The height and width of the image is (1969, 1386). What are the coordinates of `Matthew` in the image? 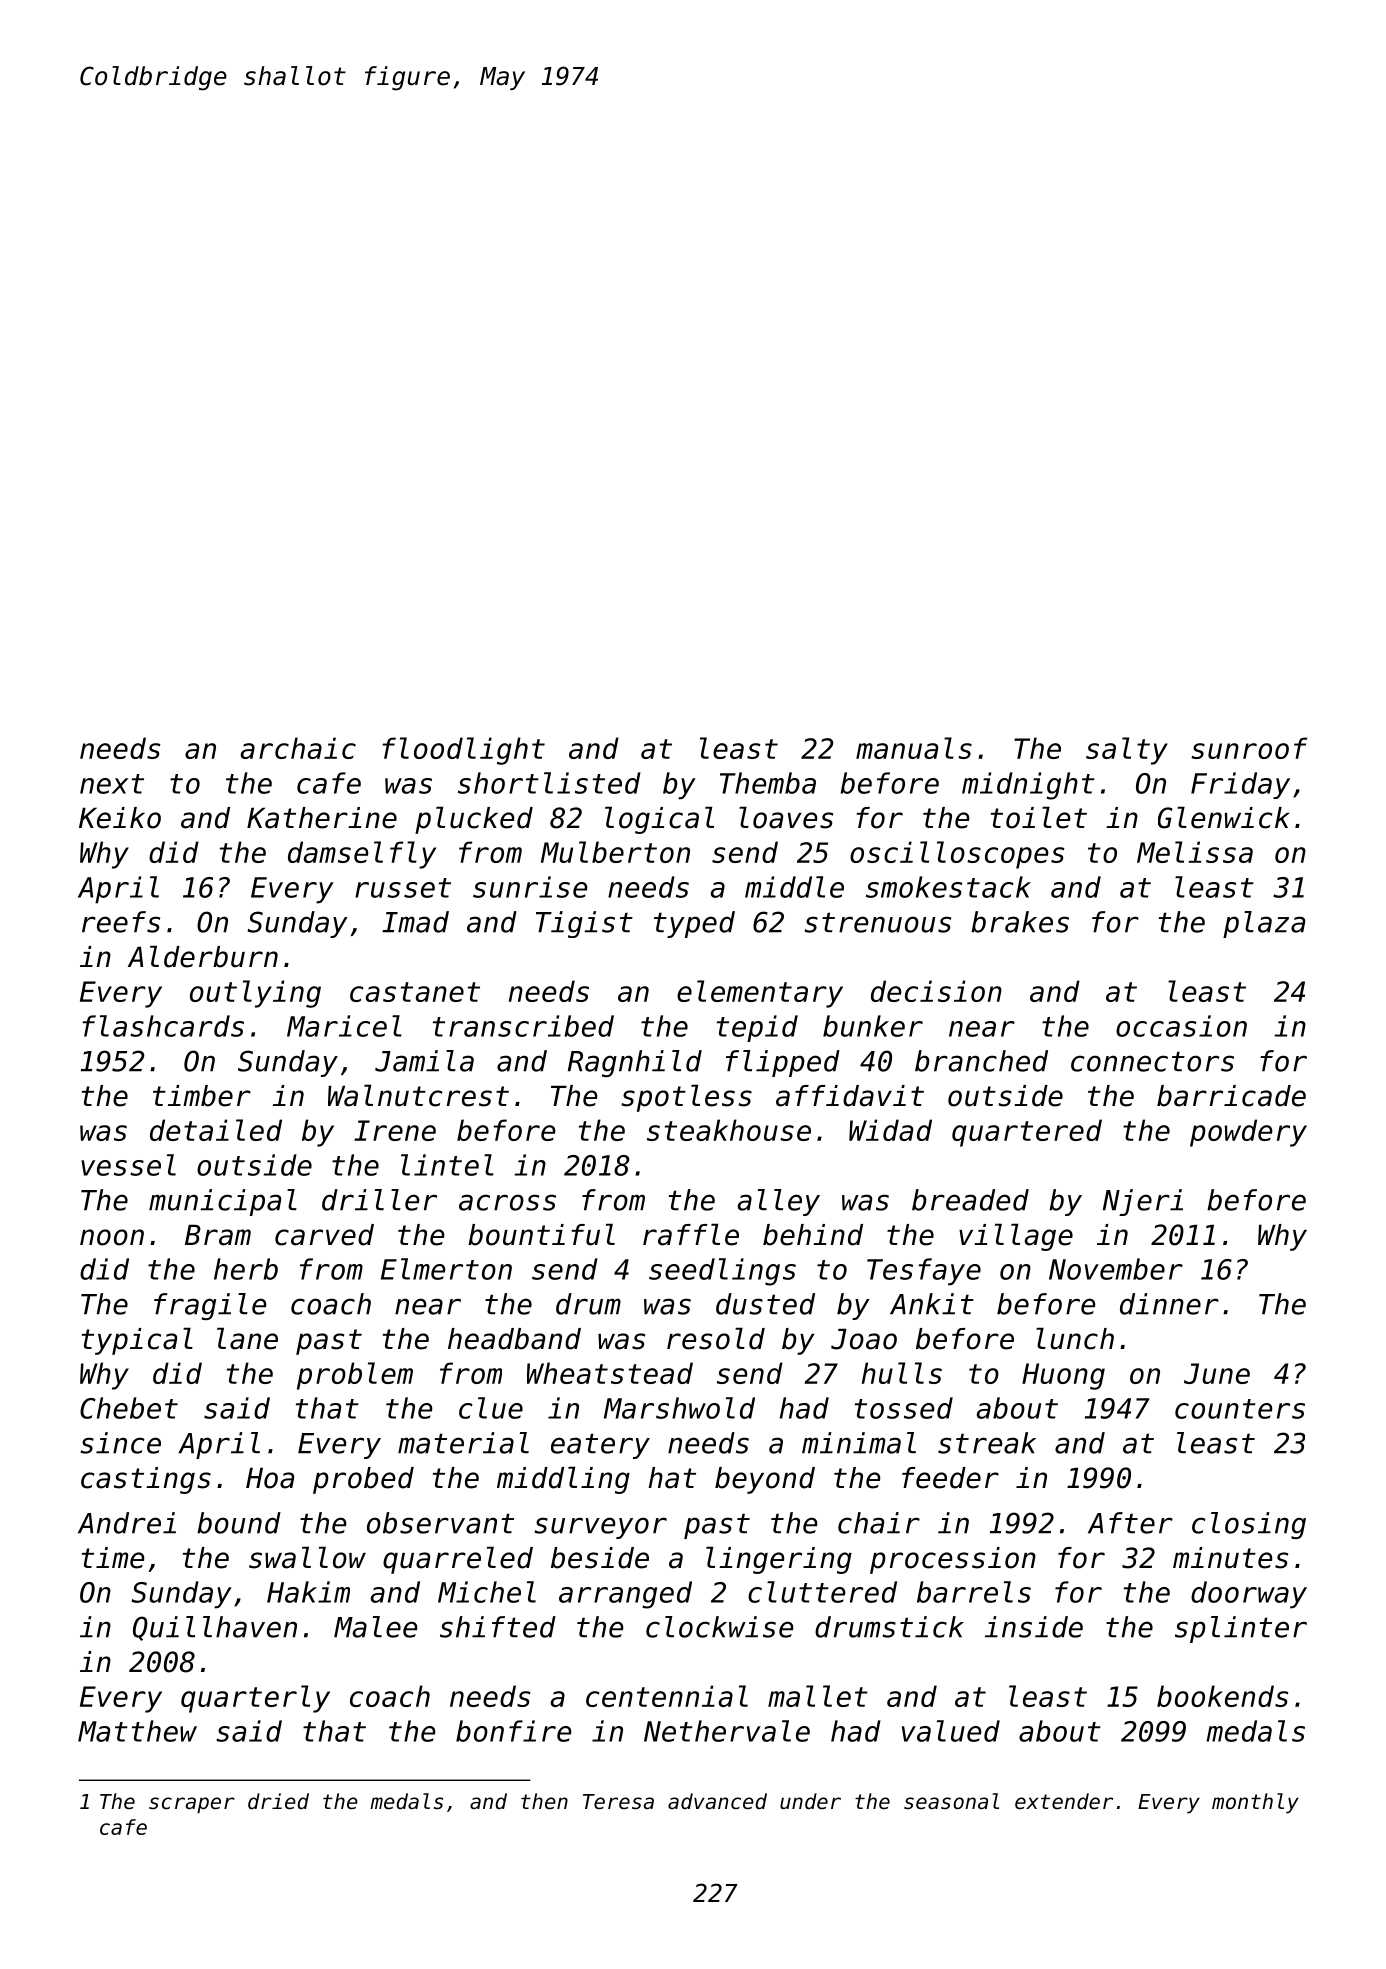 It's located at (137, 1731).
